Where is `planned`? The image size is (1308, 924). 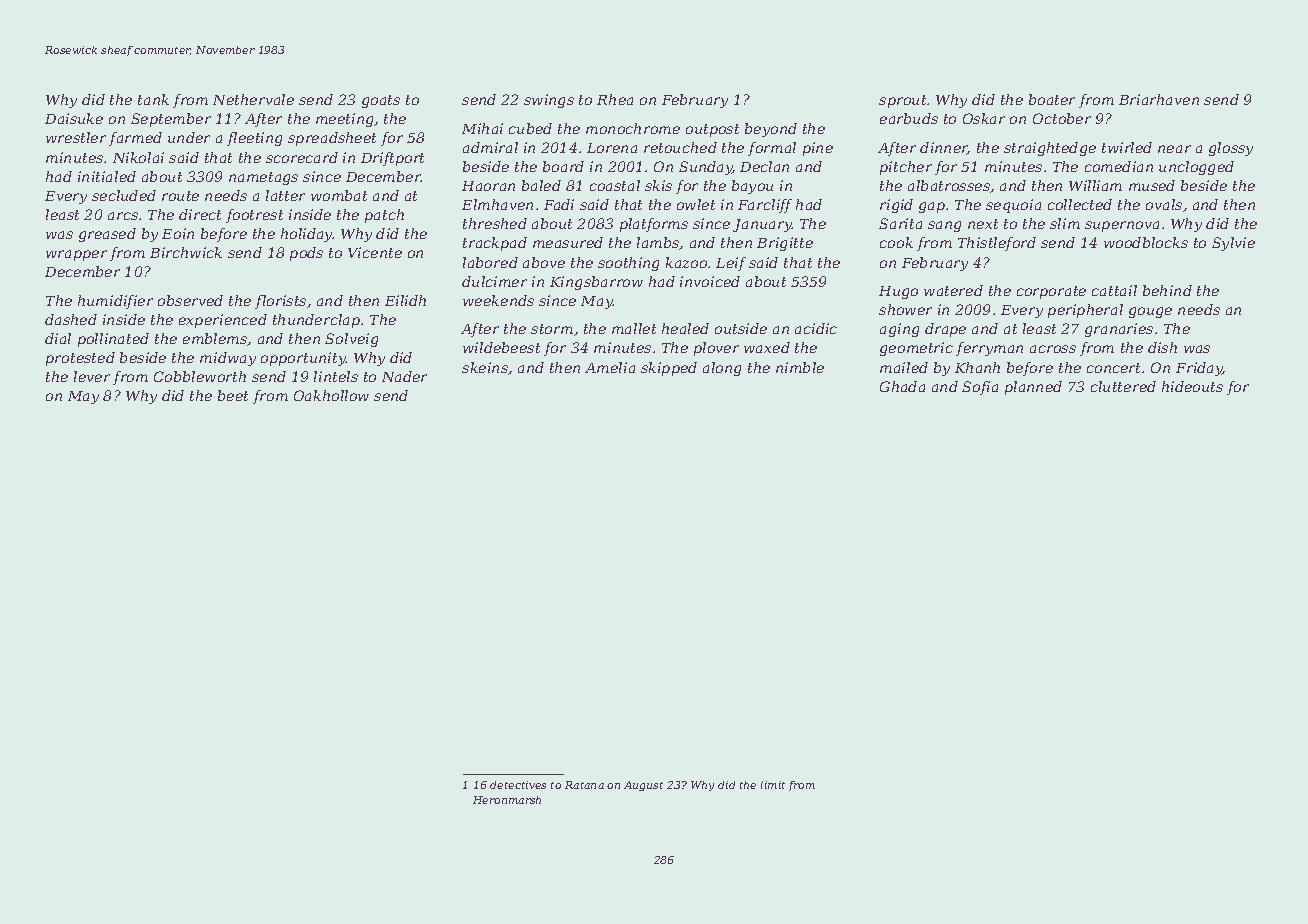
planned is located at coordinates (1033, 388).
